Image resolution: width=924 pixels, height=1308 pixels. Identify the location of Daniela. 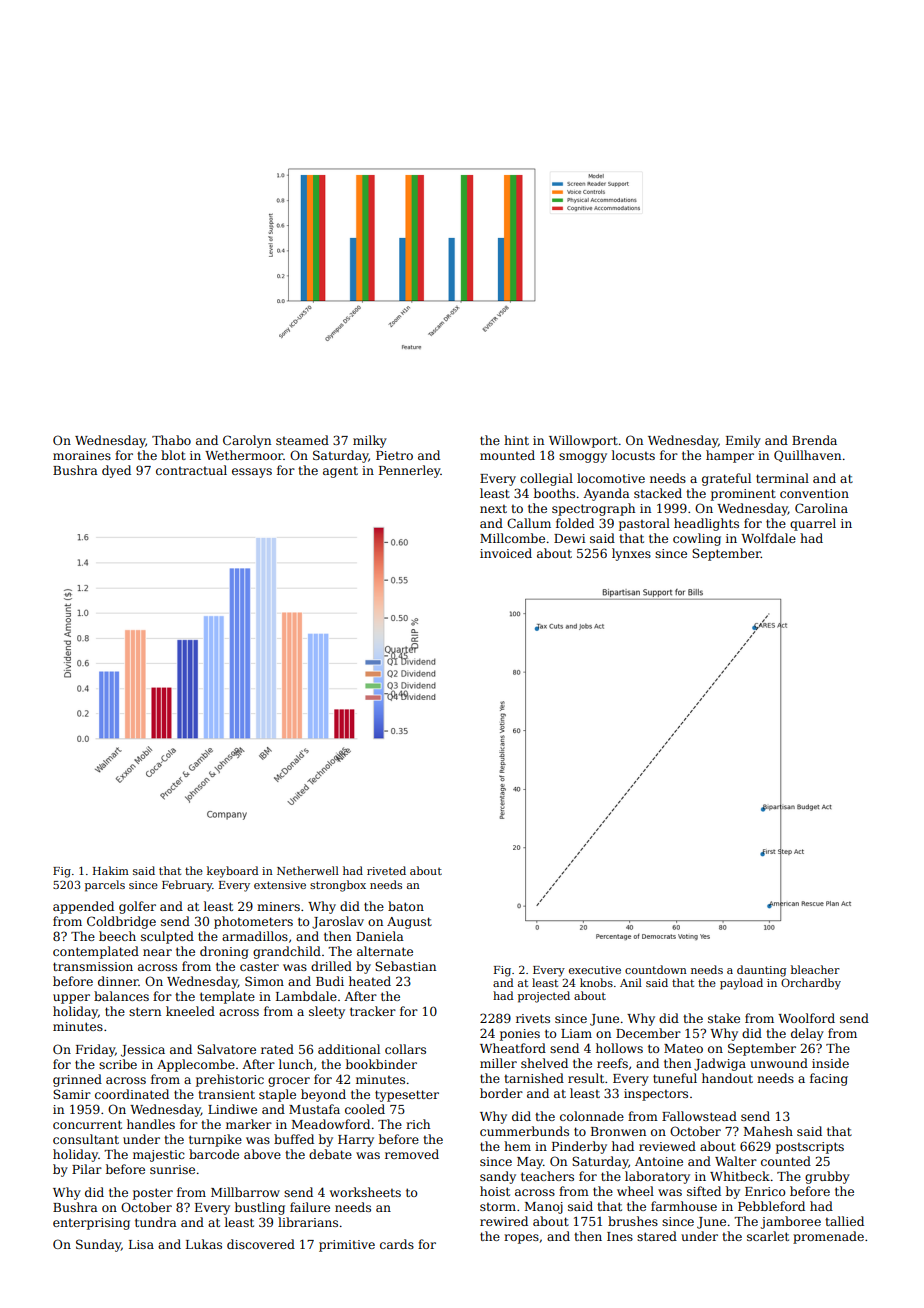
(379, 936).
